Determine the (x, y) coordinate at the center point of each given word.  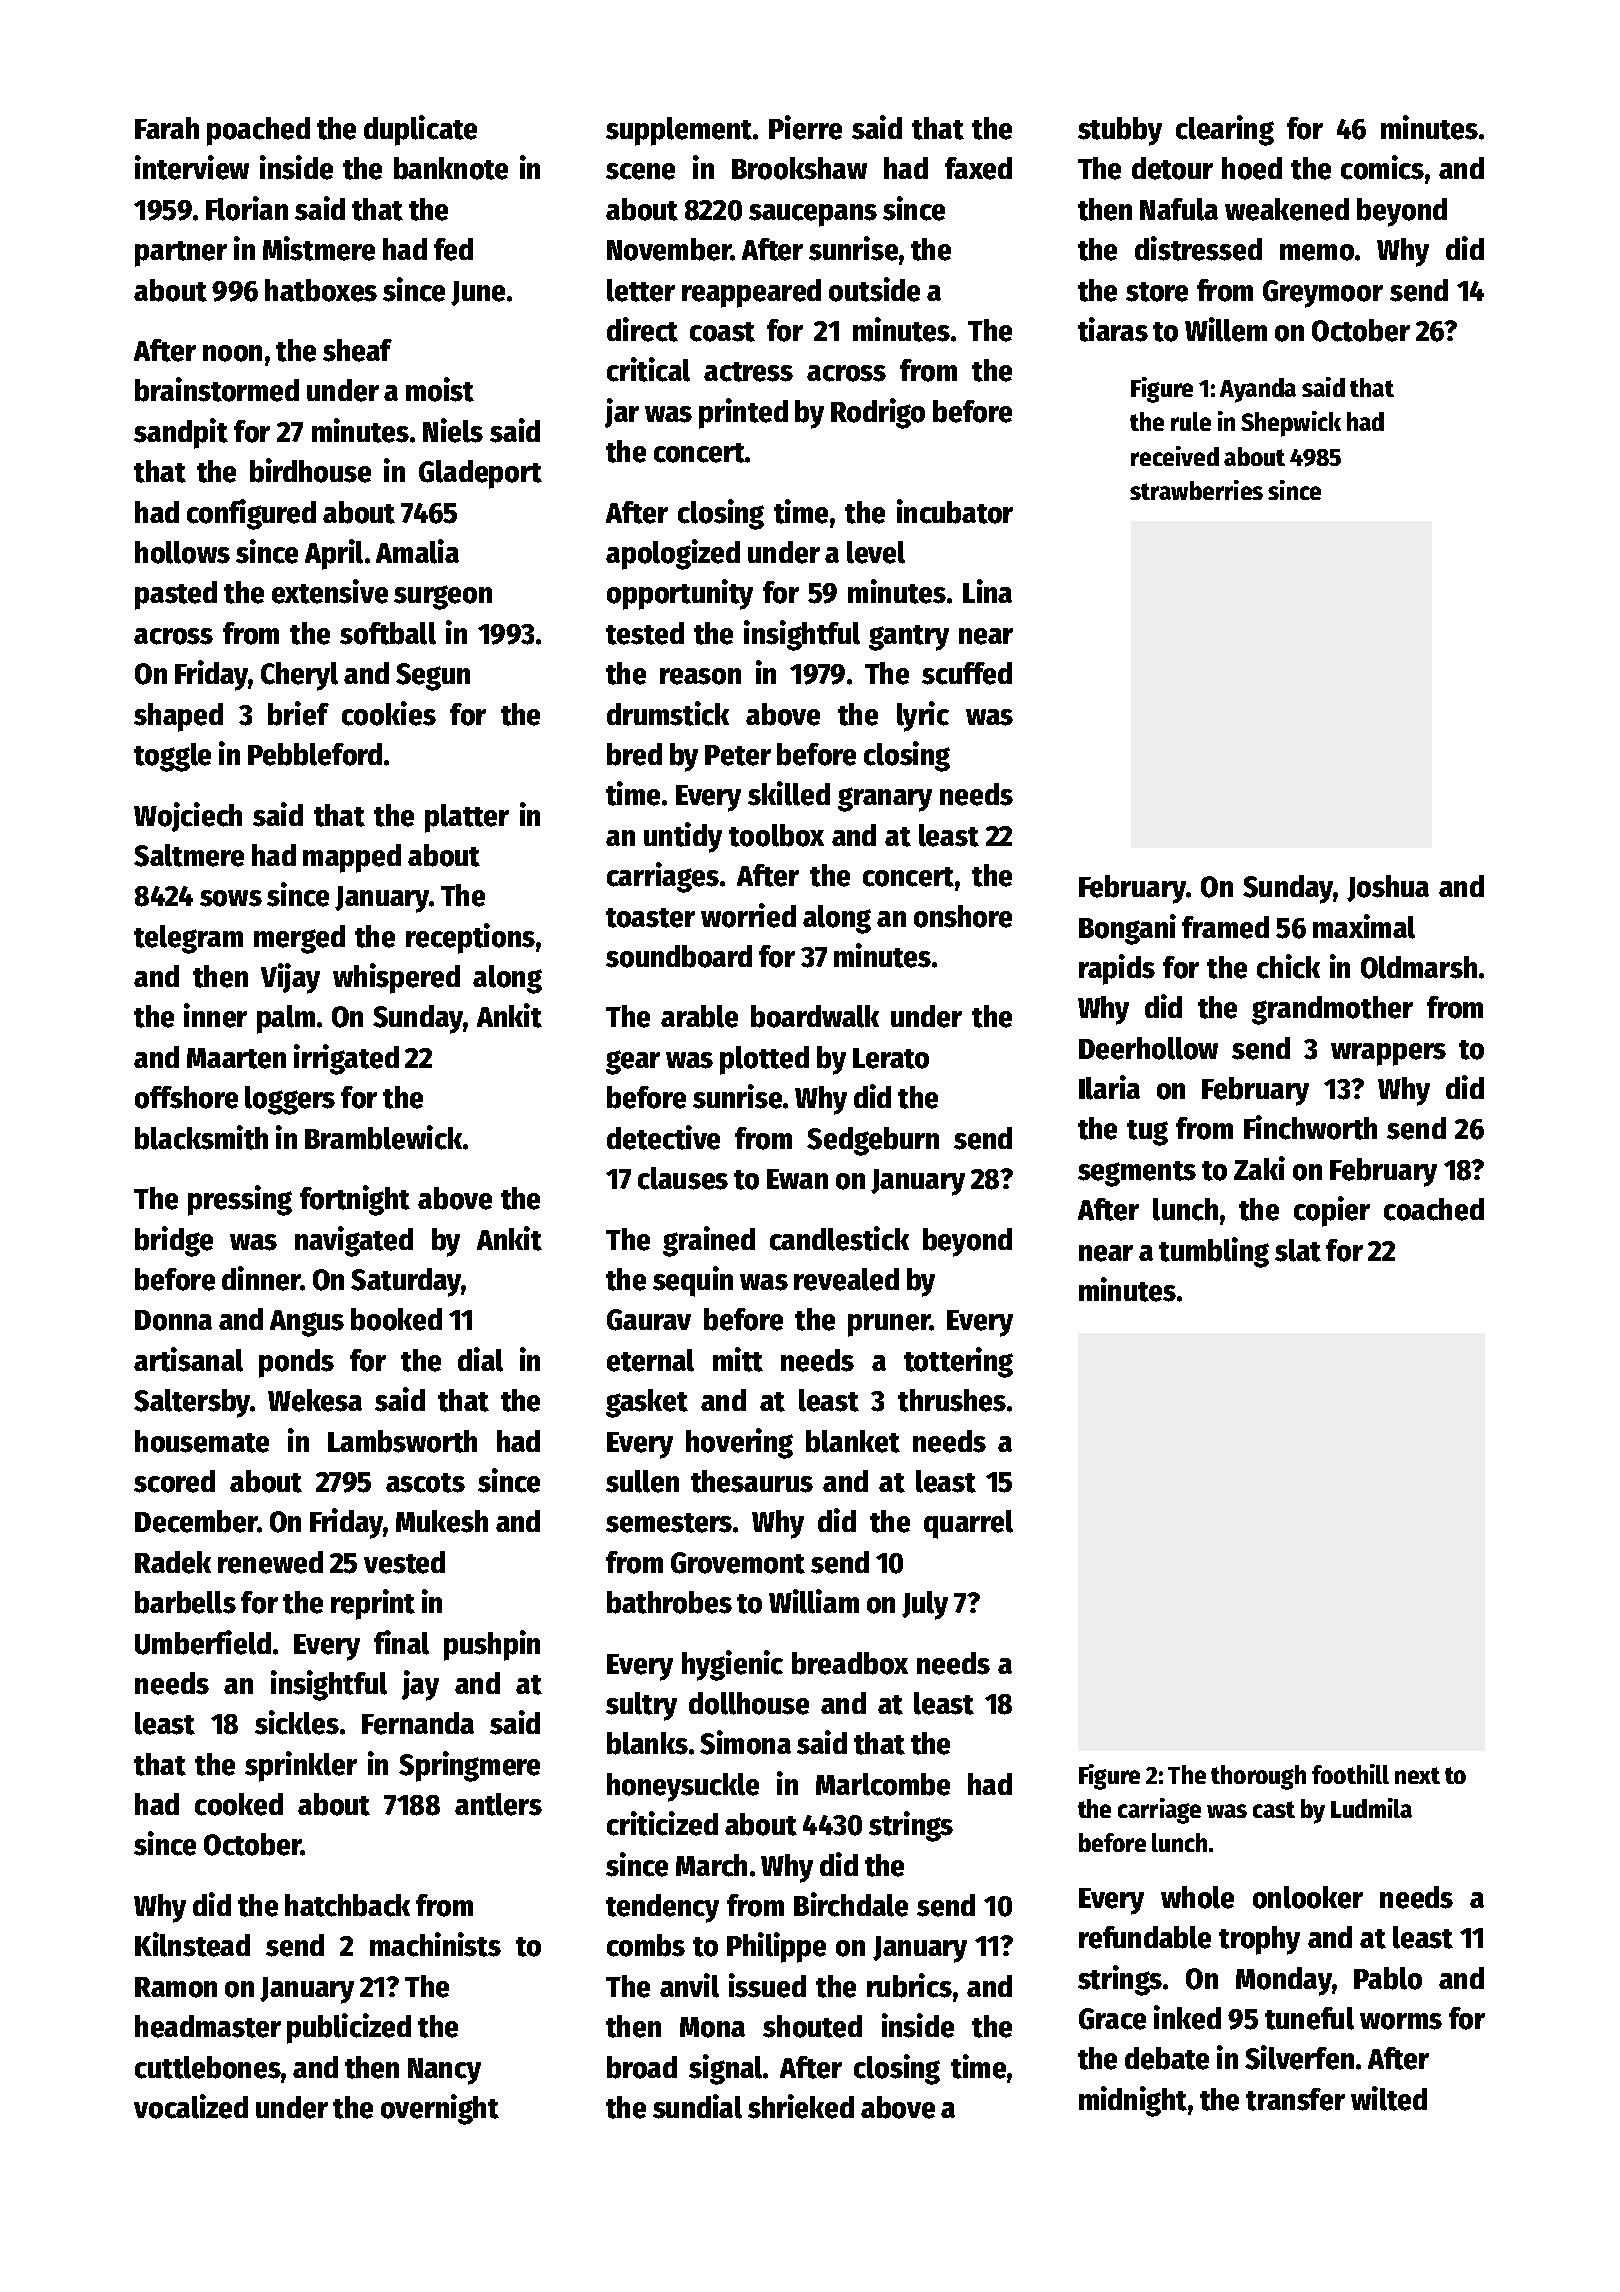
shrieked (801, 2106)
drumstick (668, 713)
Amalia (417, 551)
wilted (1389, 2098)
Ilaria (1109, 1087)
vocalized (191, 2106)
